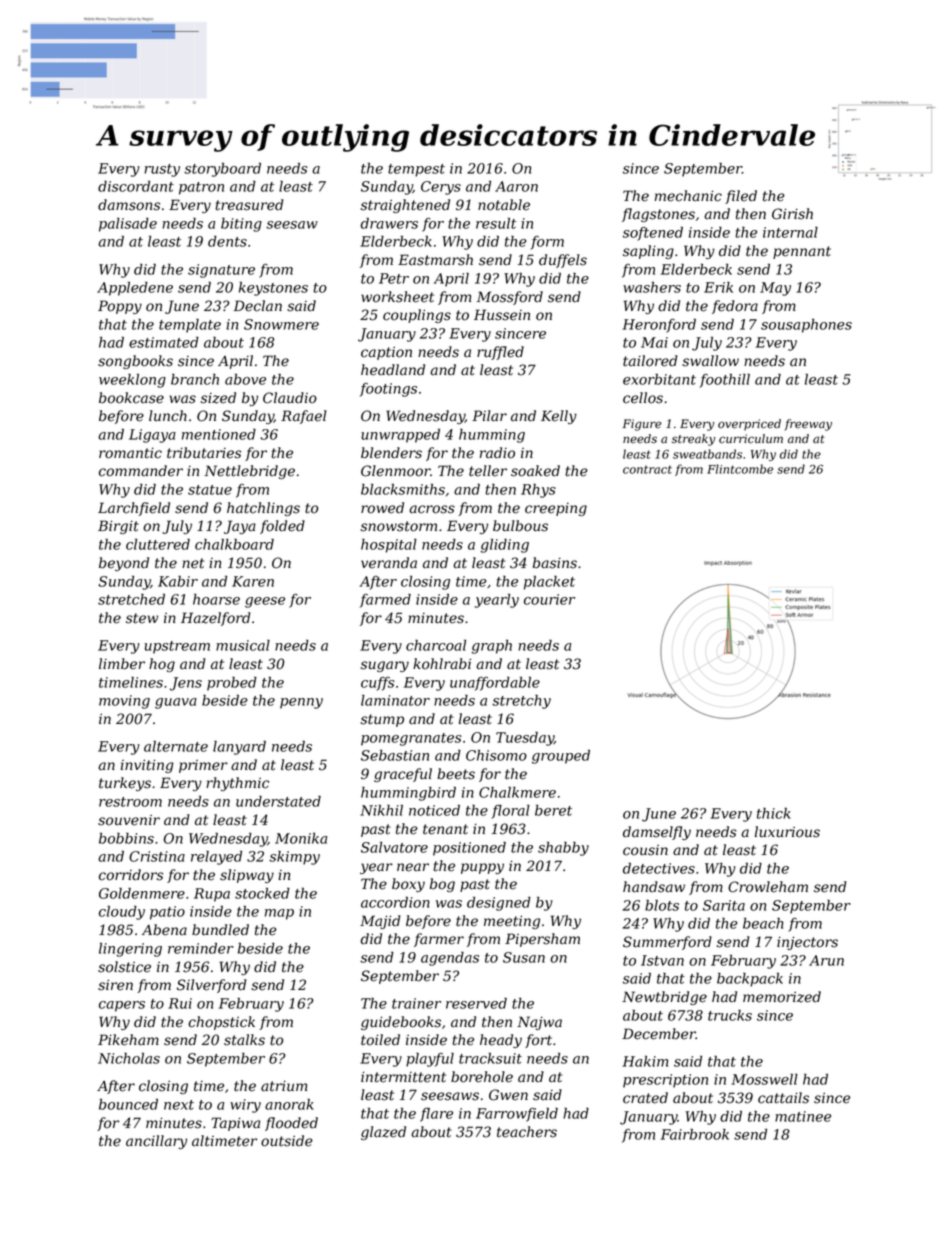 The width and height of the screenshot is (952, 1233). What do you see at coordinates (489, 416) in the screenshot?
I see `Pilar` at bounding box center [489, 416].
